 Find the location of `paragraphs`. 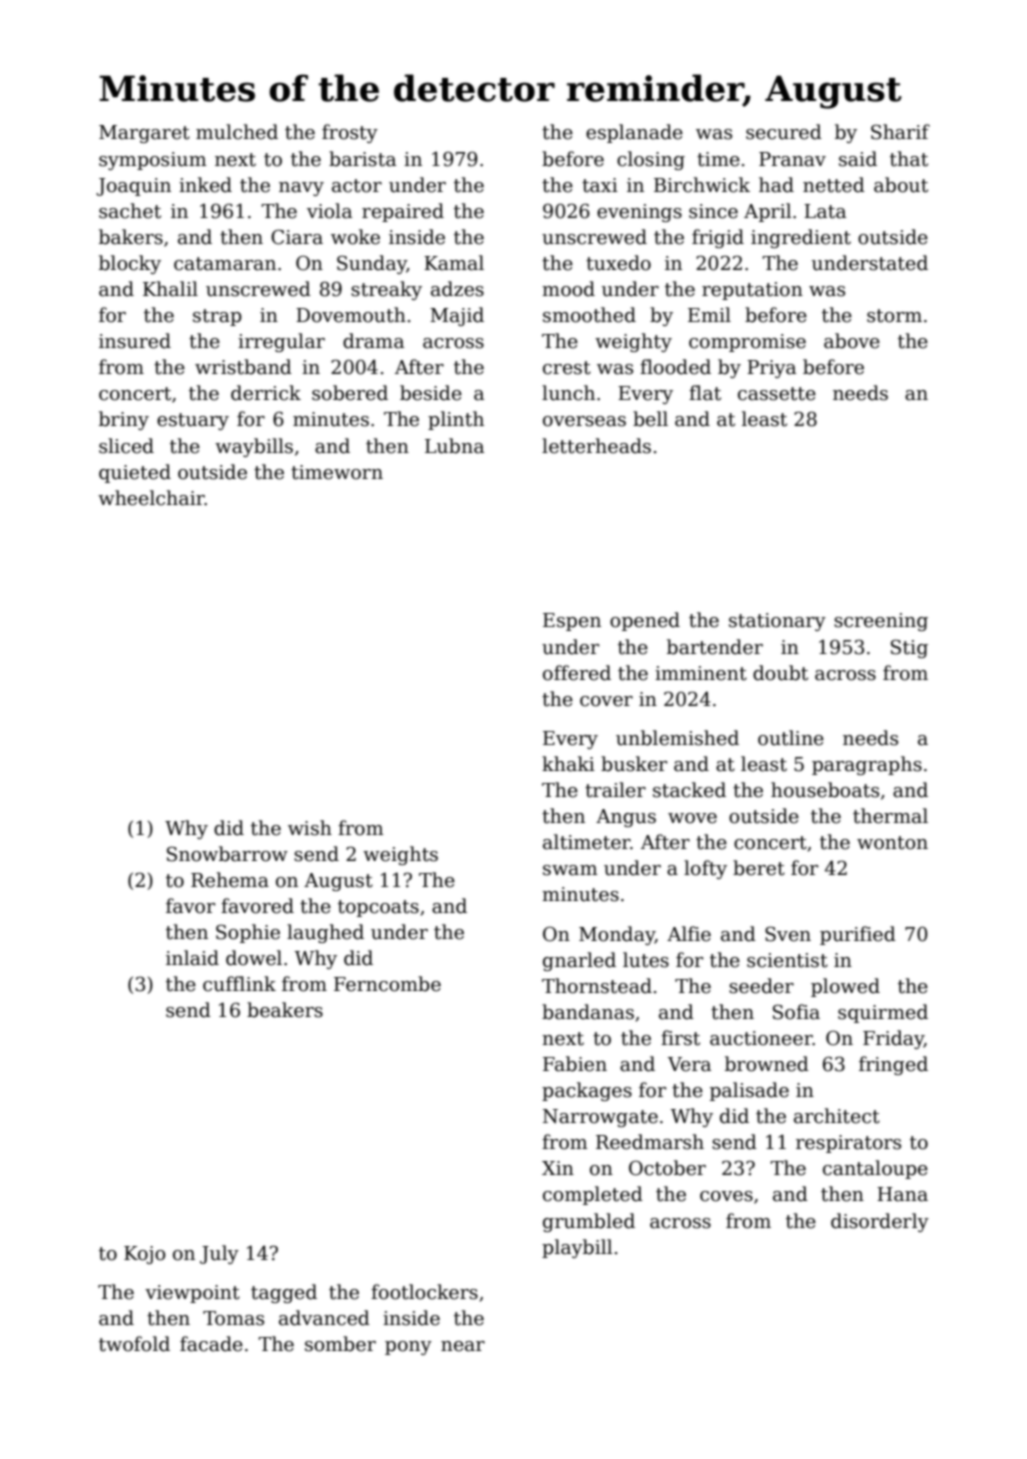

paragraphs is located at coordinates (867, 765).
